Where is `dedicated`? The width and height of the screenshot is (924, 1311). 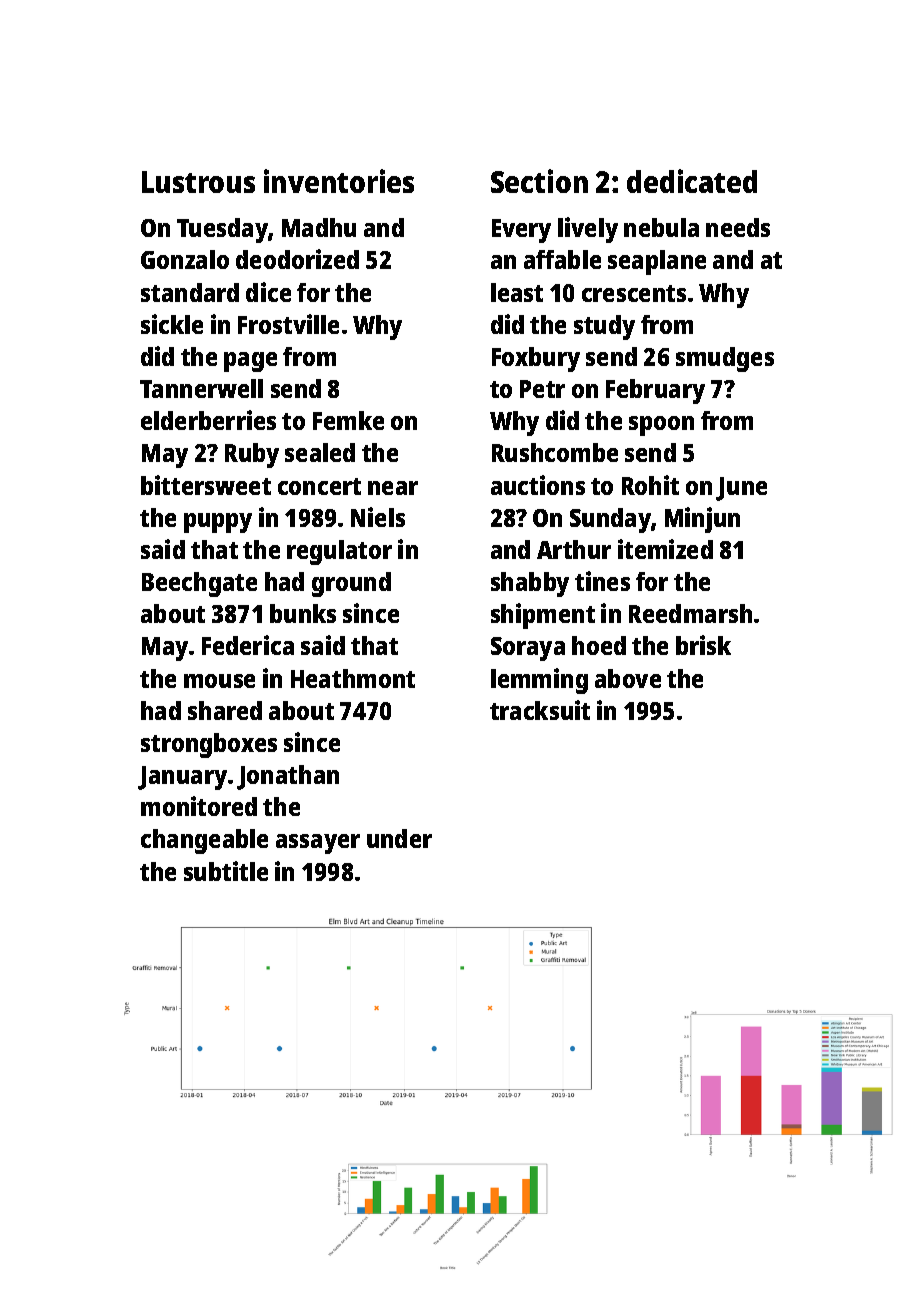
dedicated is located at coordinates (692, 181).
